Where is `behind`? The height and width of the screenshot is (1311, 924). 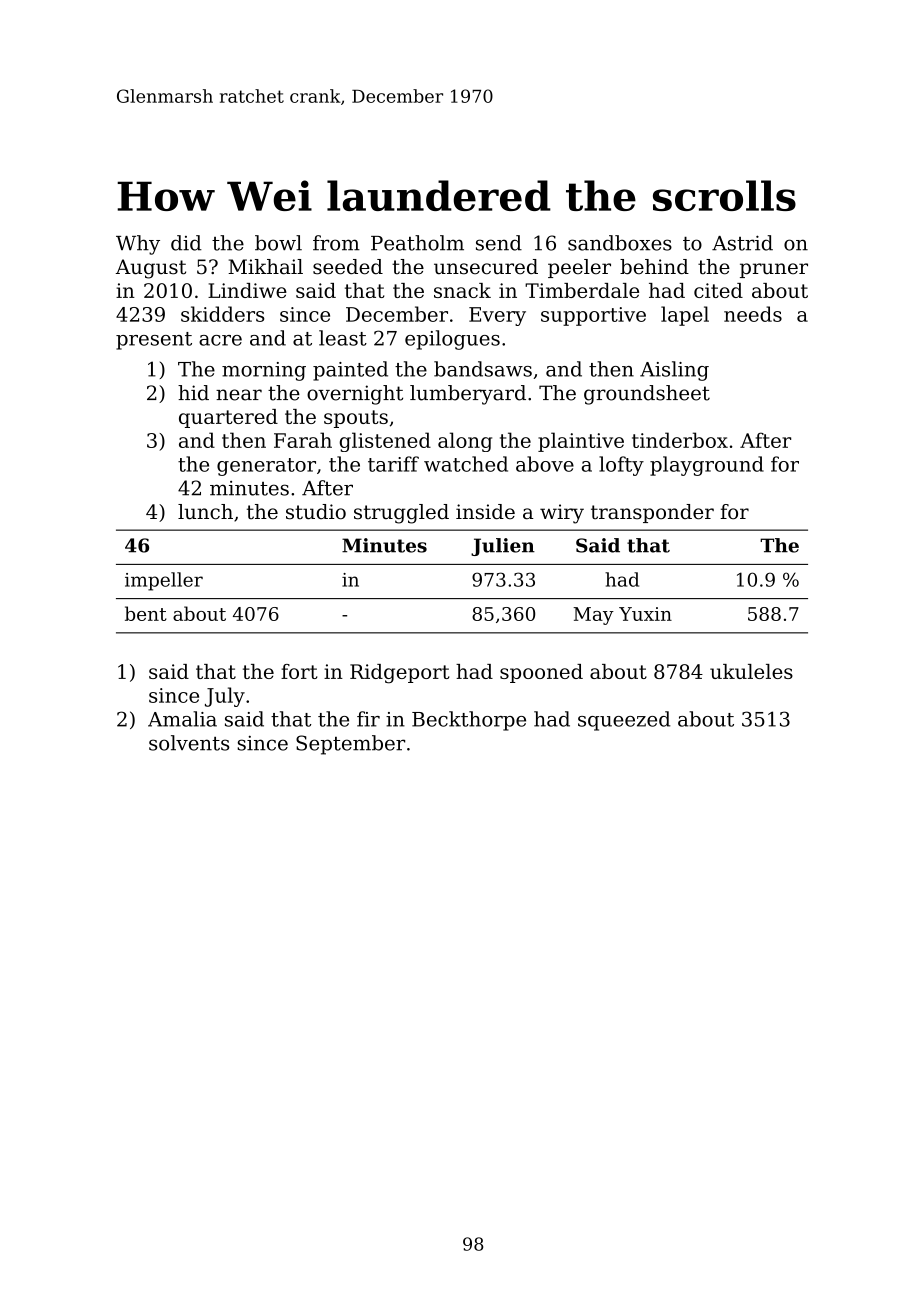
behind is located at coordinates (654, 267).
